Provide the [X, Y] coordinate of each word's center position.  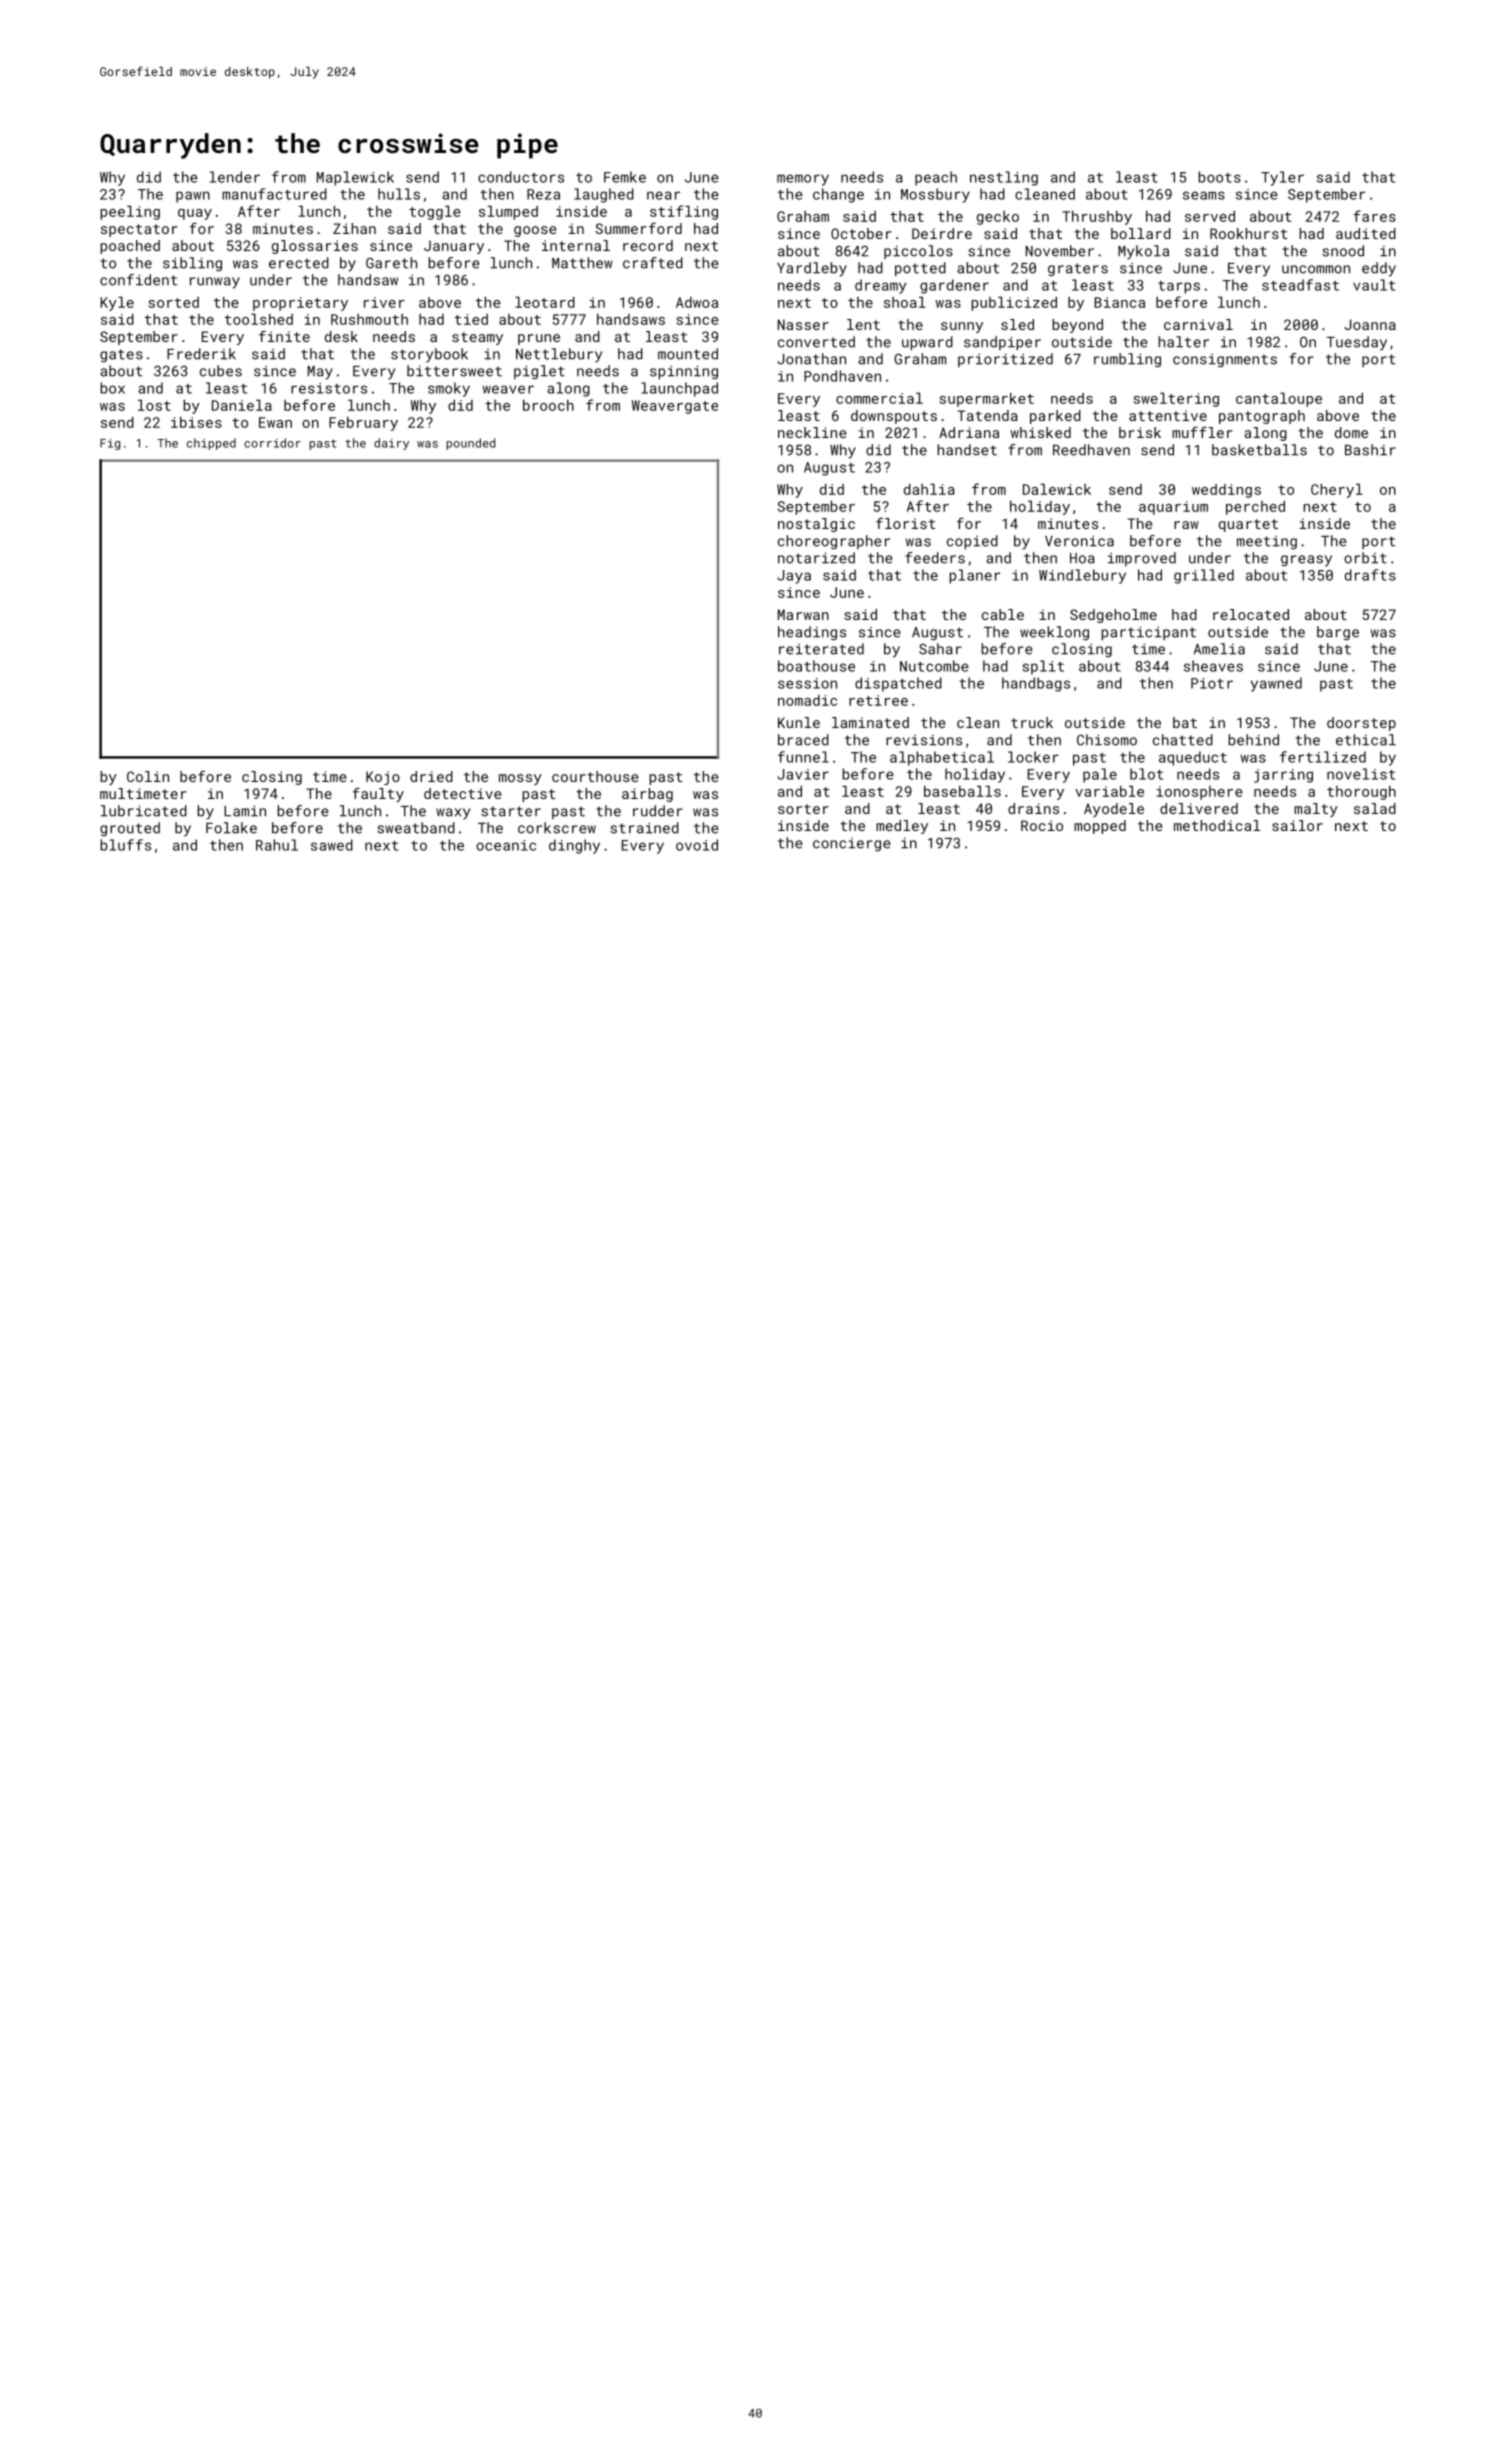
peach [936, 178]
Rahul [277, 845]
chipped [211, 444]
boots [1220, 177]
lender [235, 177]
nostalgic [816, 525]
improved [1142, 559]
